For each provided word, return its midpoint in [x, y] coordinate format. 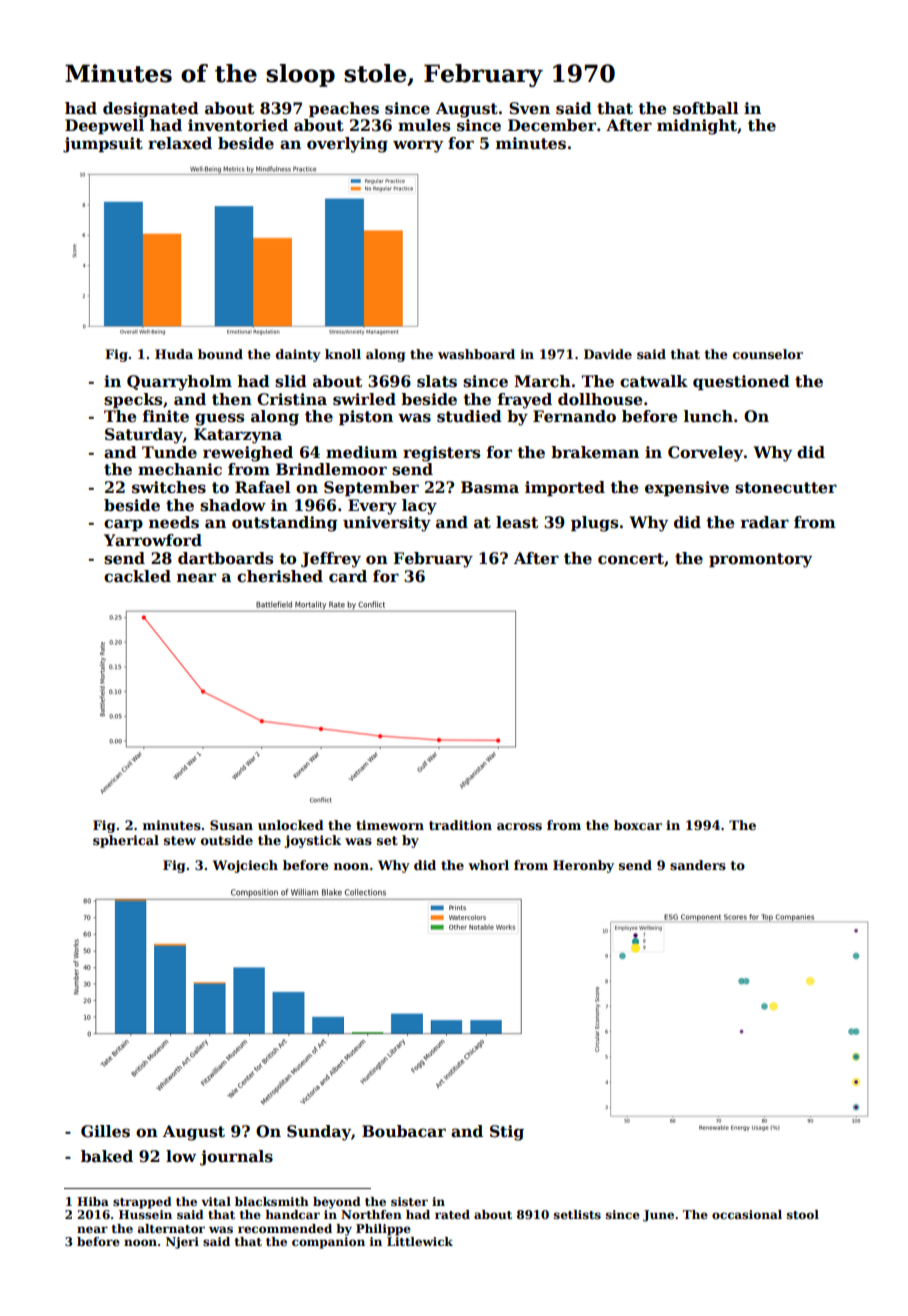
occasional [747, 1214]
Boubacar [404, 1131]
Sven [529, 108]
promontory [760, 560]
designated [151, 110]
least [517, 522]
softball [706, 108]
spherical [126, 841]
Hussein [145, 1214]
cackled [137, 576]
